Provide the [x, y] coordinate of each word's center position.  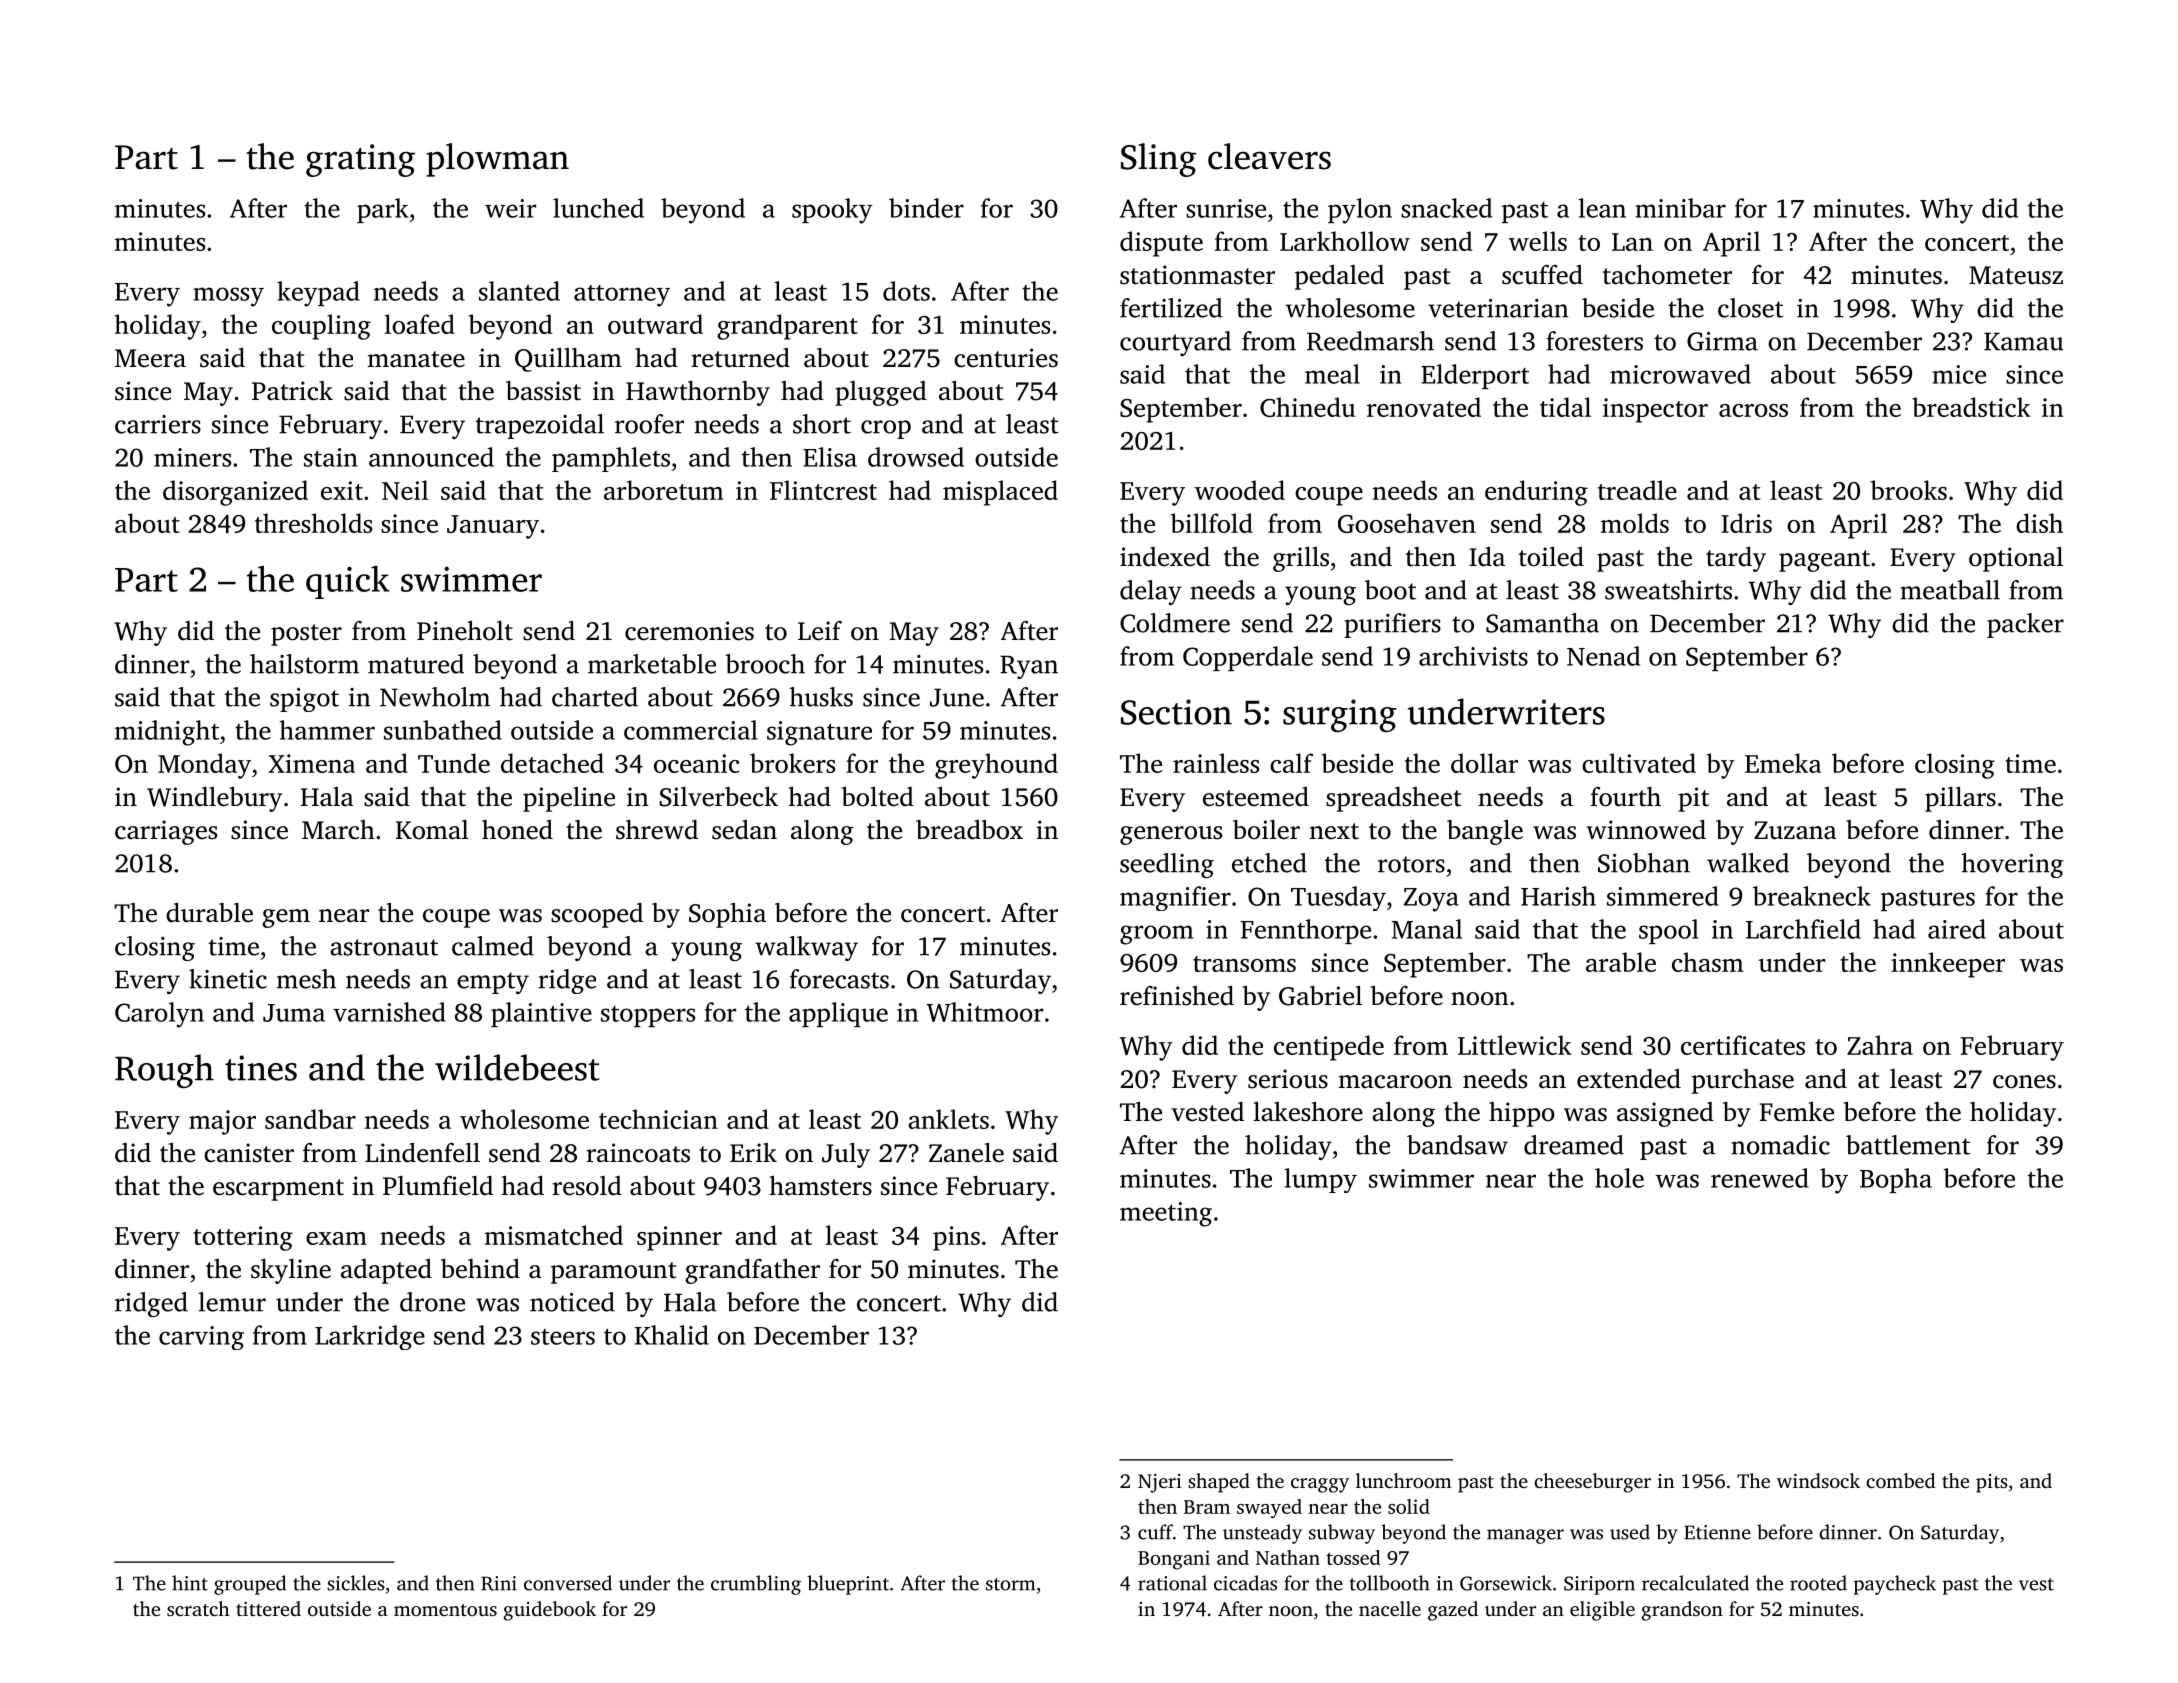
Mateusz [2016, 275]
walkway [806, 948]
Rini [499, 1583]
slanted [519, 291]
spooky [832, 211]
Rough [164, 1071]
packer [2025, 625]
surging [1340, 715]
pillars [1960, 799]
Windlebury [214, 799]
